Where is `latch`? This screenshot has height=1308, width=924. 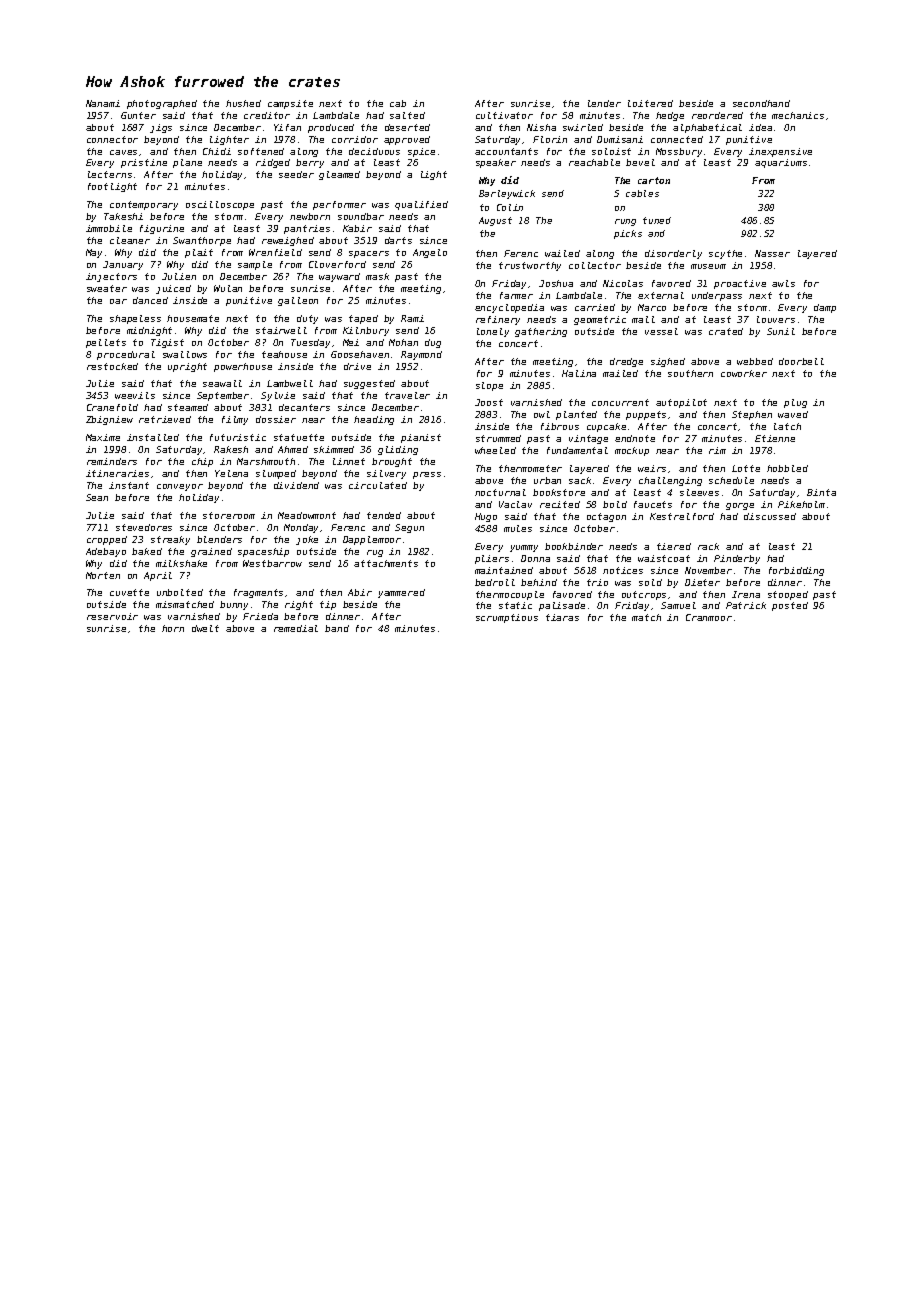
latch is located at coordinates (787, 426).
